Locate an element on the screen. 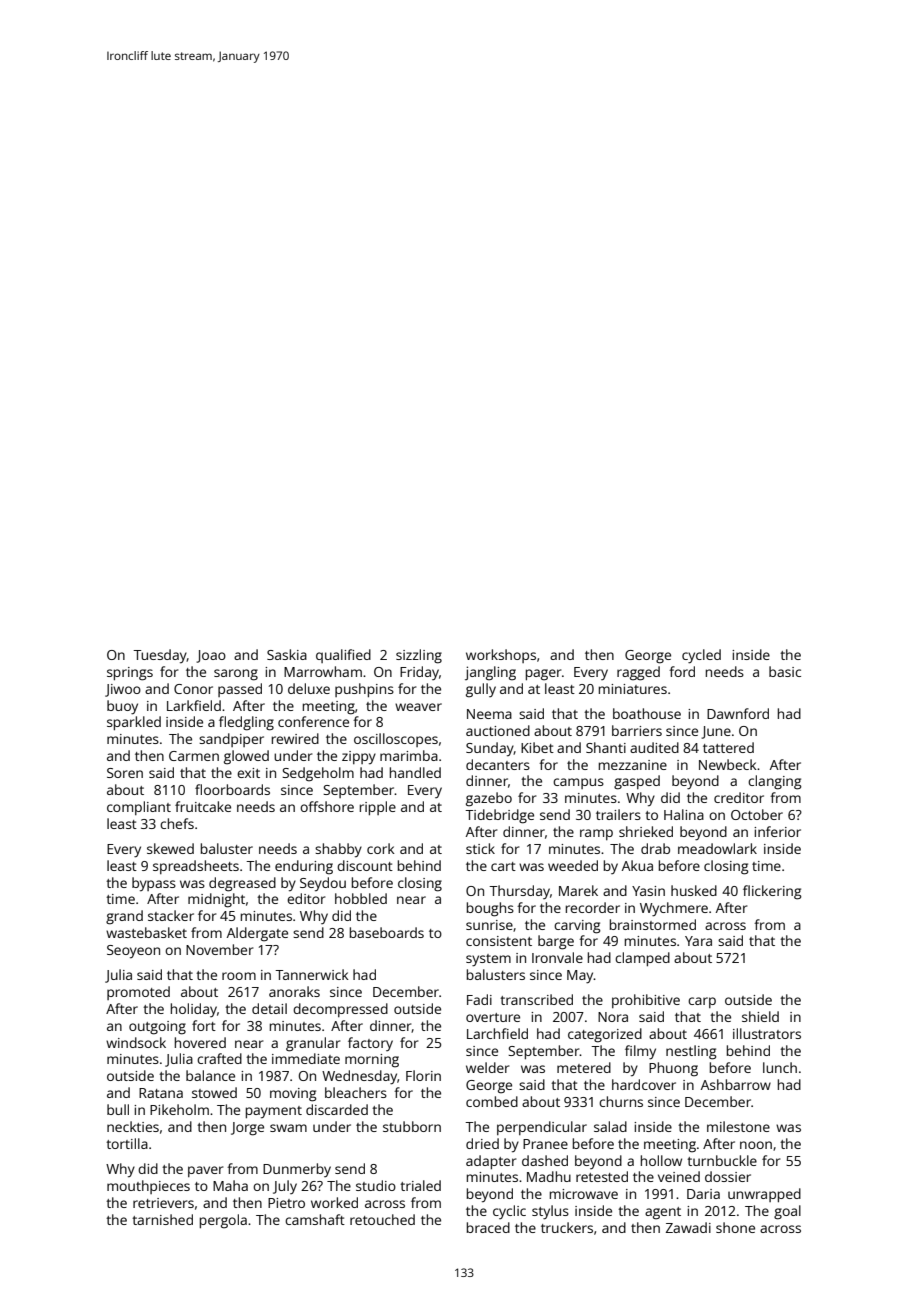 The width and height of the screenshot is (908, 1316). Ironvale is located at coordinates (557, 957).
